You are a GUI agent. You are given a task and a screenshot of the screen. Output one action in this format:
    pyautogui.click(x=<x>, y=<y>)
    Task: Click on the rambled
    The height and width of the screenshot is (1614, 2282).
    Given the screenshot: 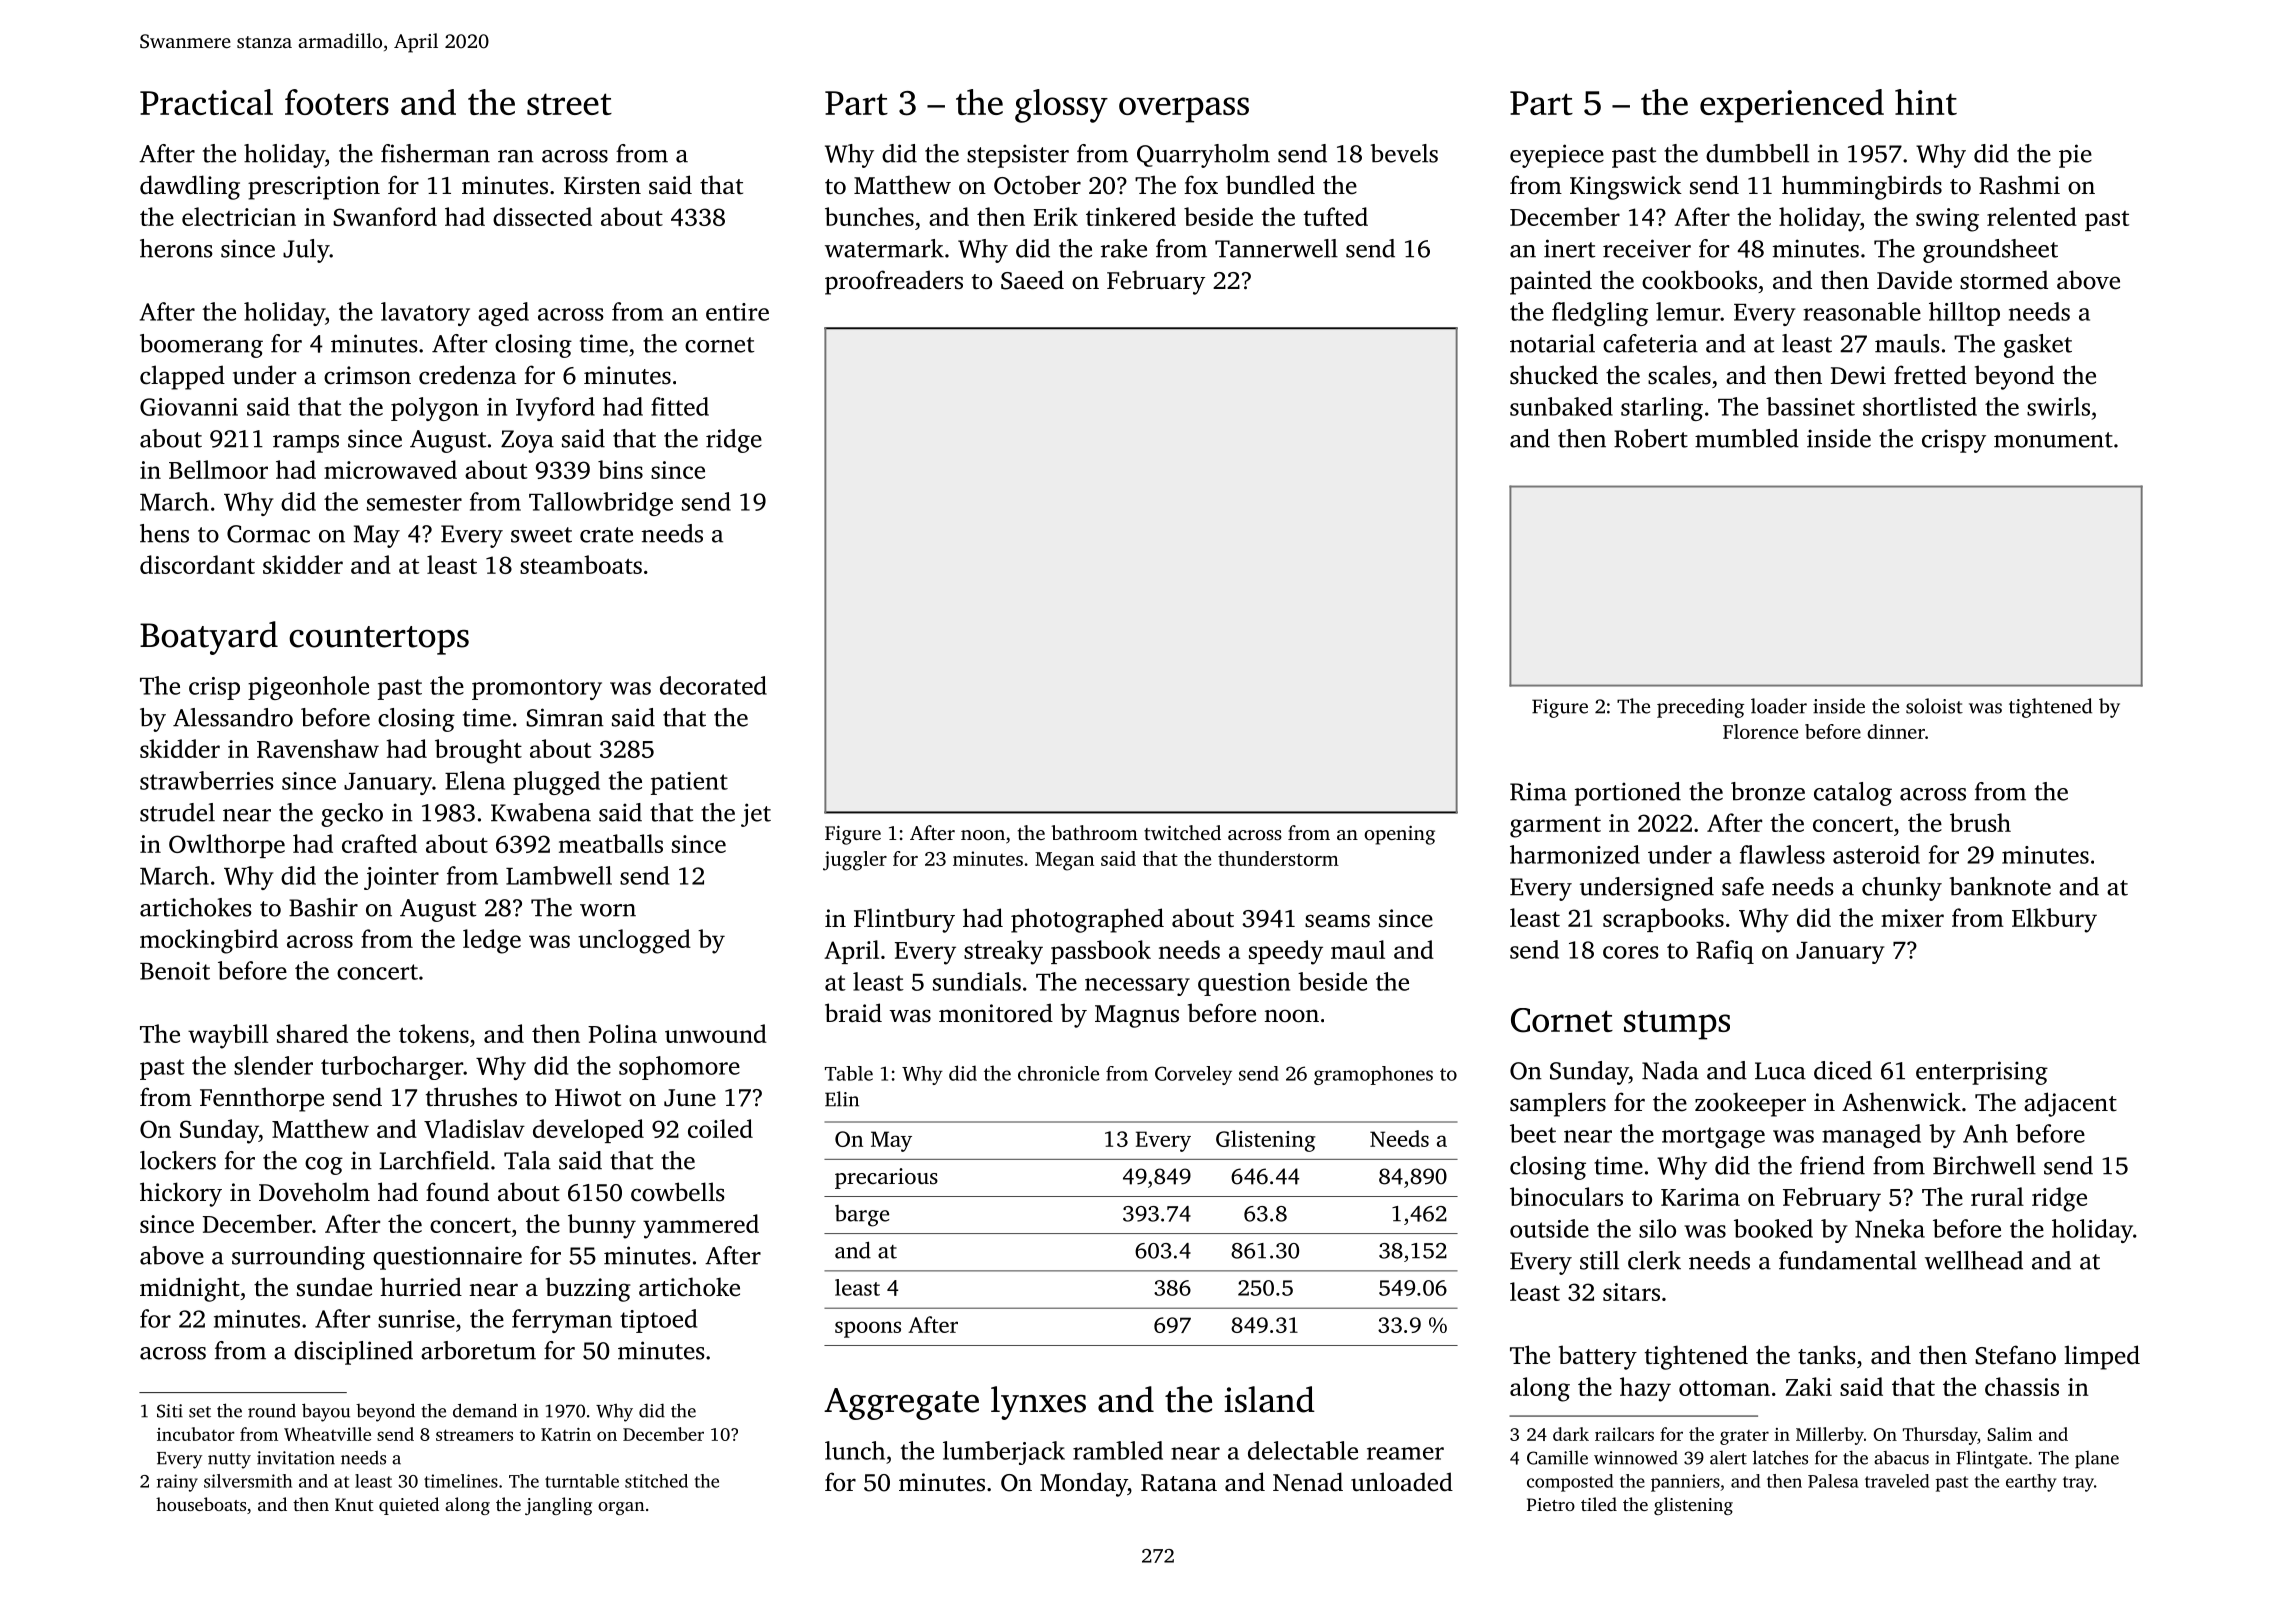 What is the action you would take?
    pyautogui.click(x=1118, y=1450)
